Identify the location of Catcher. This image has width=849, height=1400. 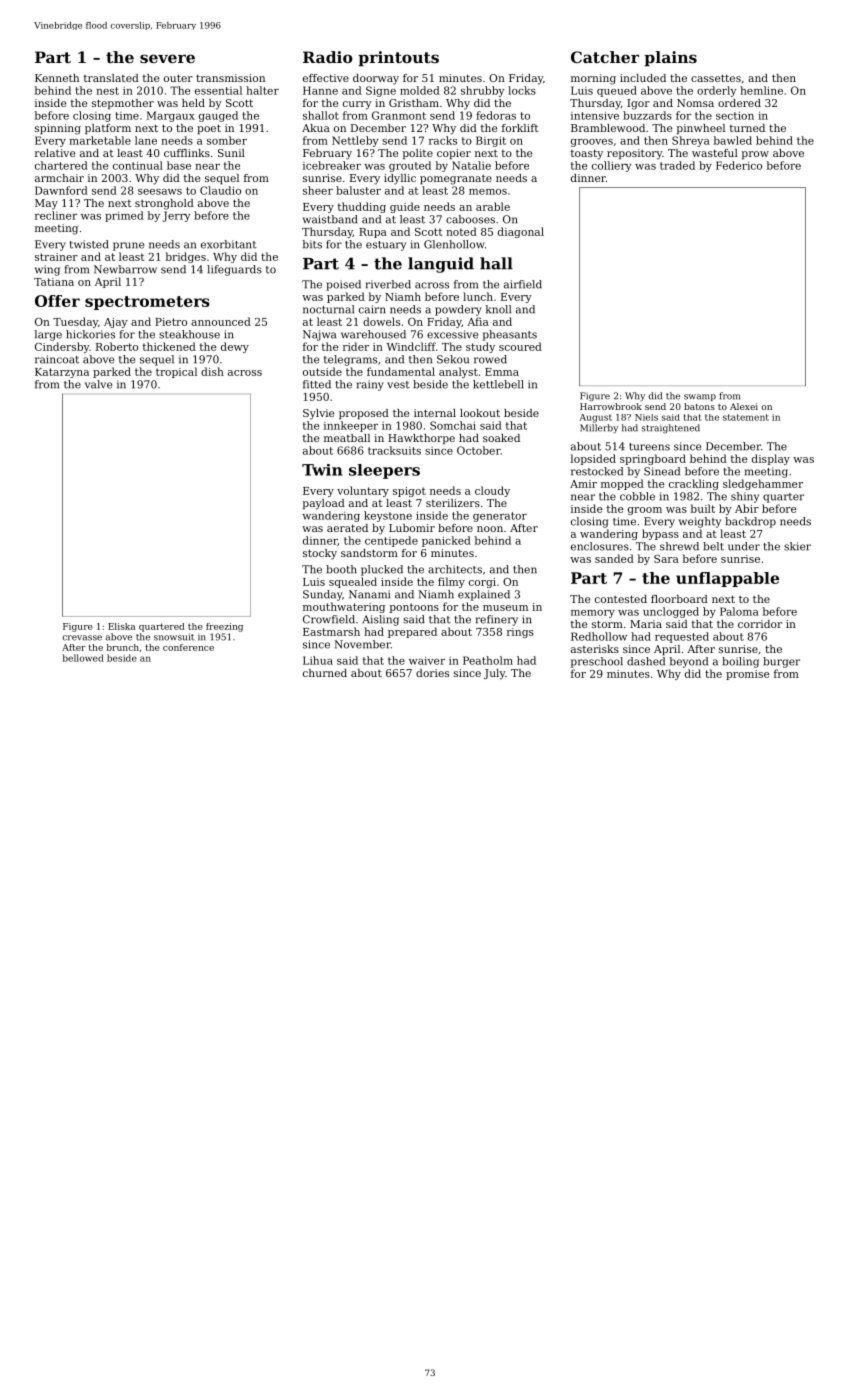
(605, 57).
